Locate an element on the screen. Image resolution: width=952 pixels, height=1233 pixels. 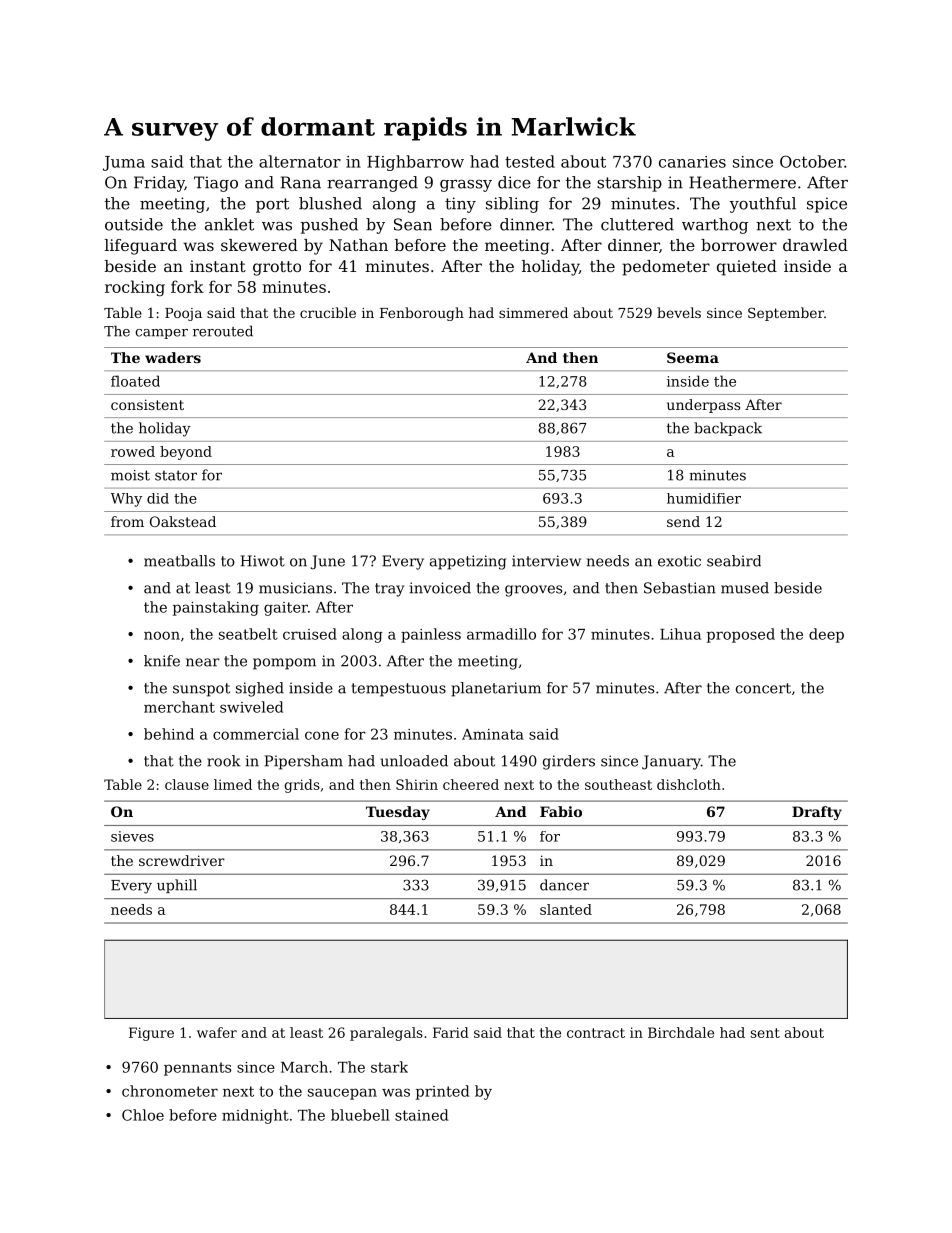
October is located at coordinates (812, 161).
